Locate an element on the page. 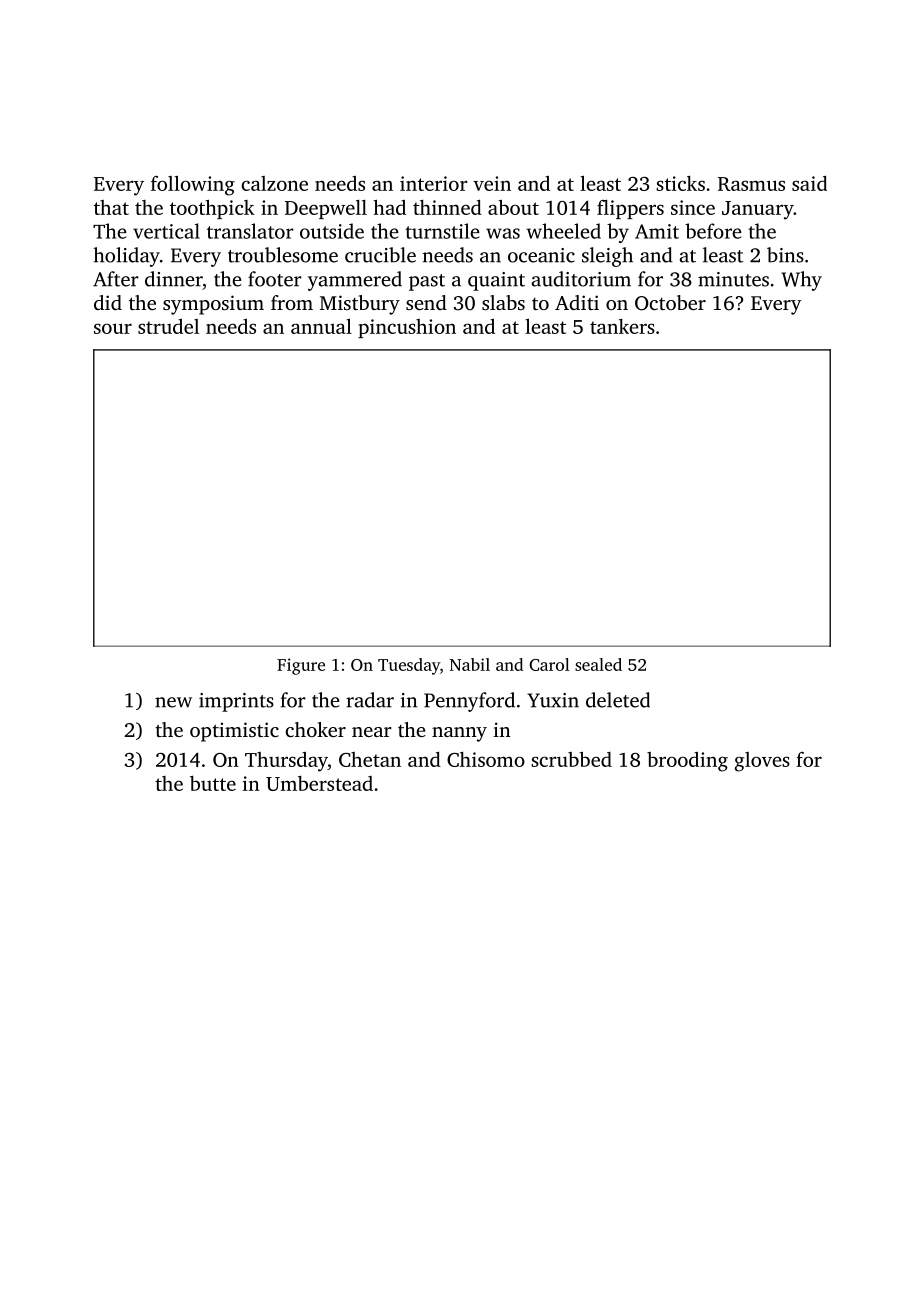  deleted is located at coordinates (618, 700).
